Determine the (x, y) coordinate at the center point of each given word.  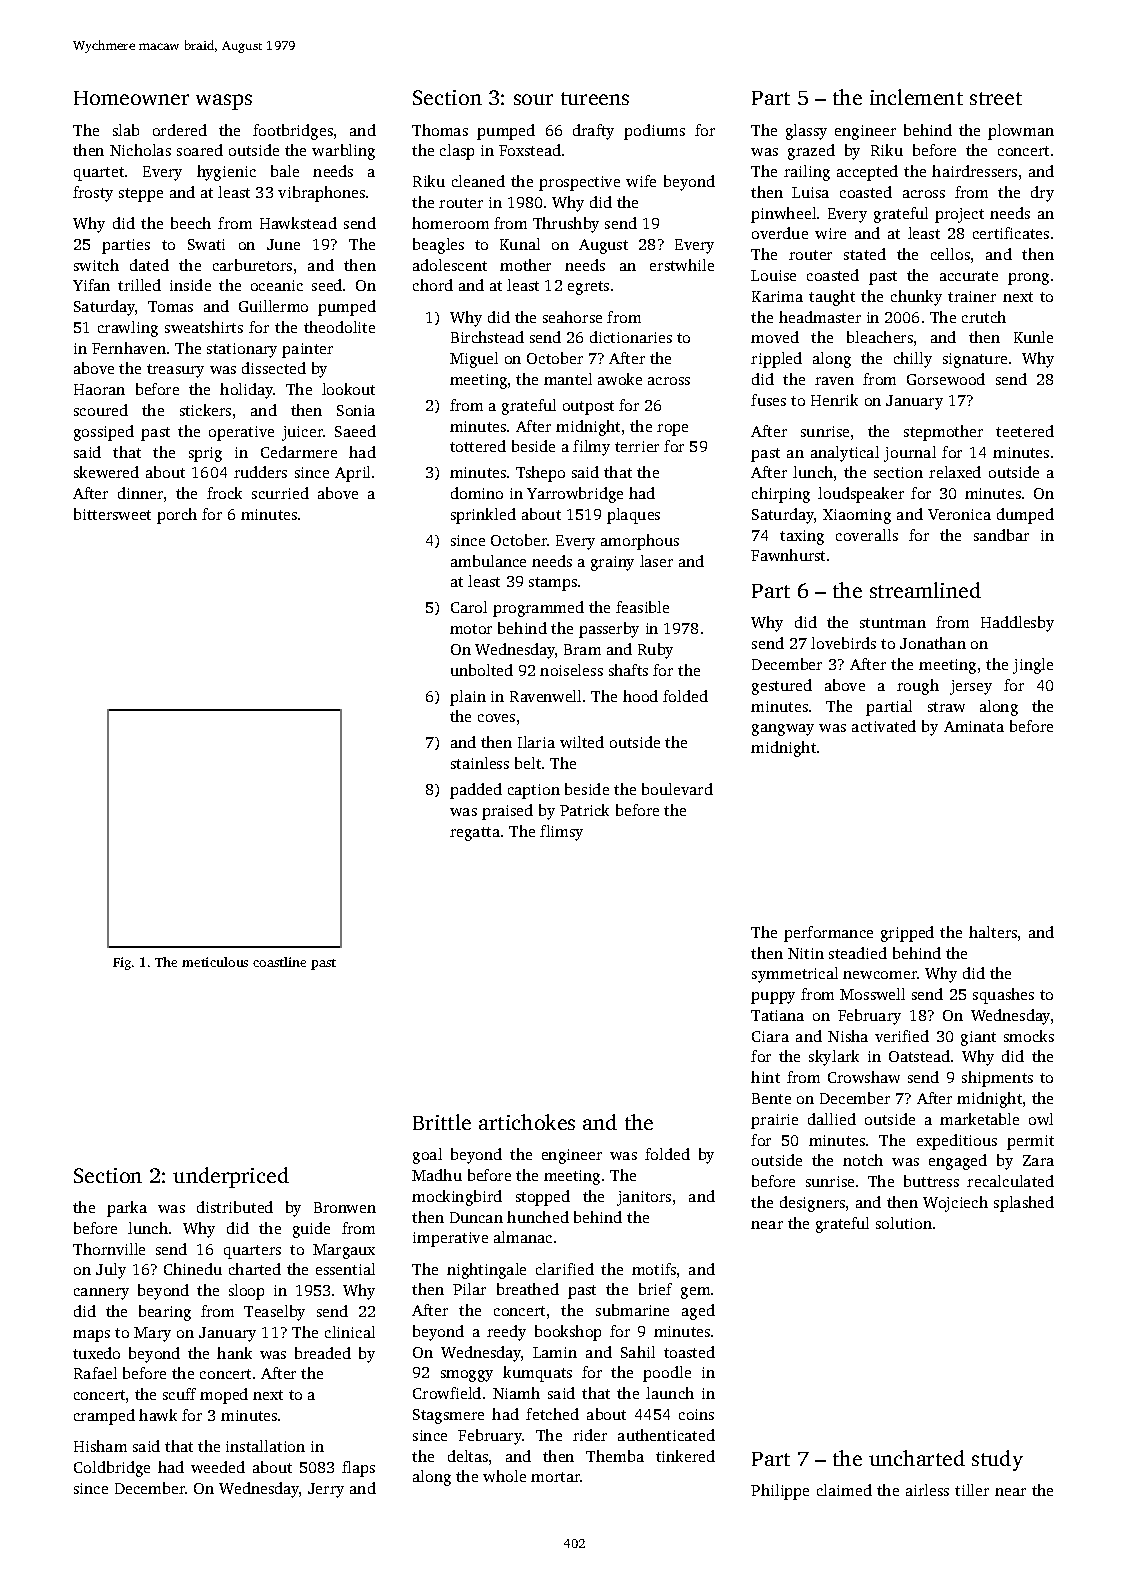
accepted (867, 173)
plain (468, 698)
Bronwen (345, 1207)
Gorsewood (946, 379)
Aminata (974, 726)
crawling (128, 329)
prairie (774, 1121)
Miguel (474, 360)
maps (91, 1336)
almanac (523, 1237)
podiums (654, 132)
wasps (224, 102)
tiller (972, 1490)
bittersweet (112, 514)
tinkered (685, 1456)
